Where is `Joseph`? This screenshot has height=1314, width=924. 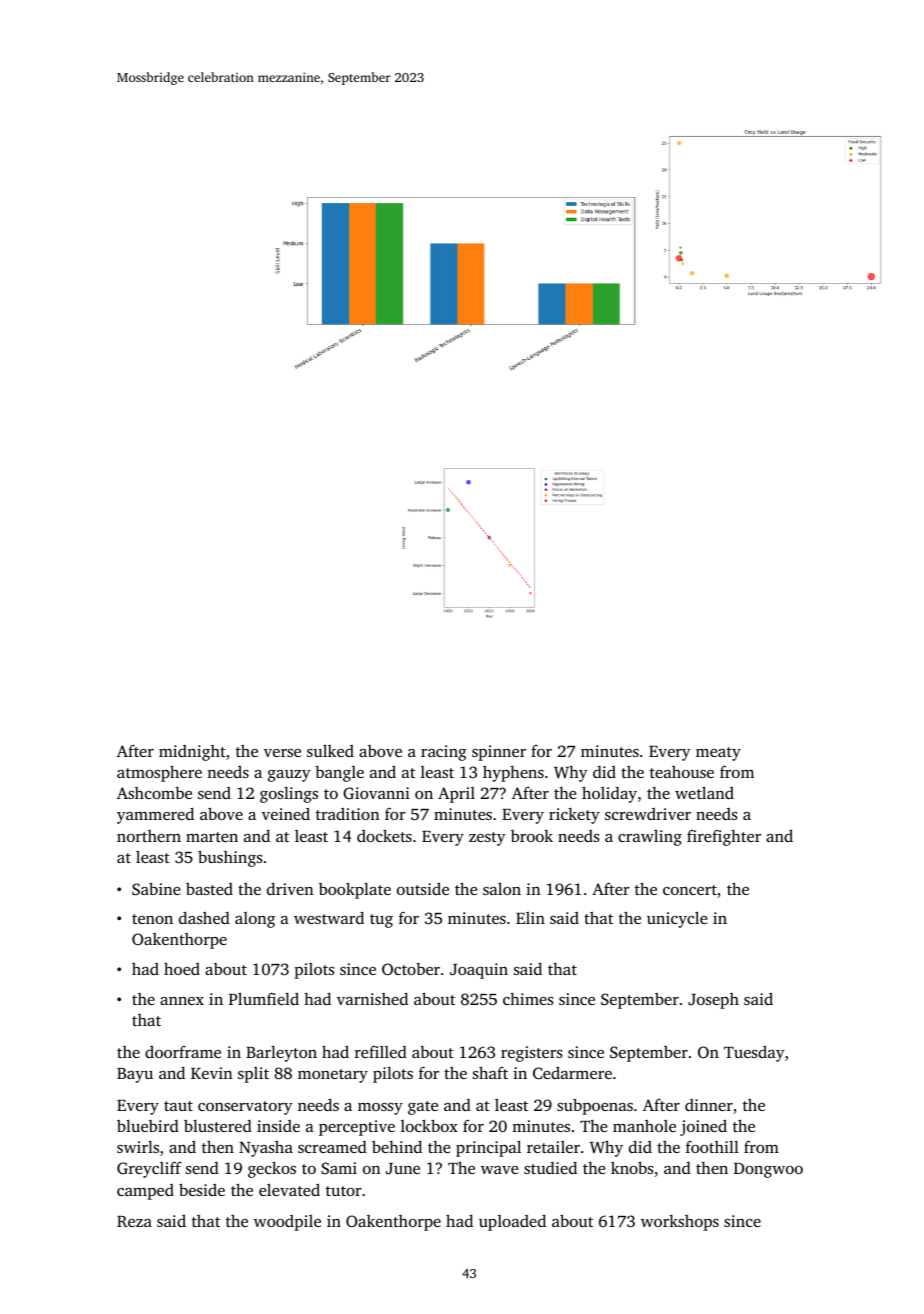
Joseph is located at coordinates (713, 1001).
